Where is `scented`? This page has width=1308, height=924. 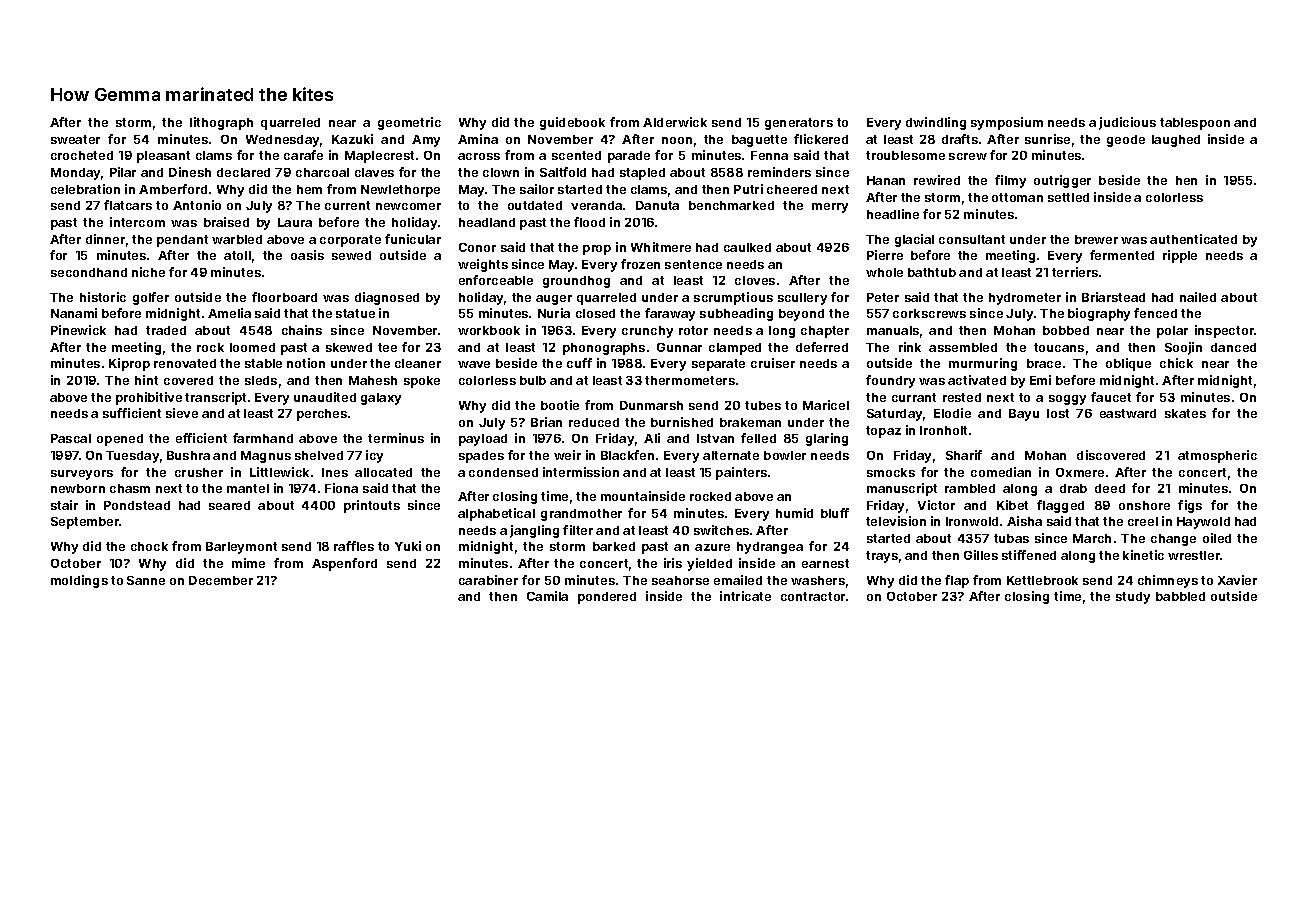 scented is located at coordinates (576, 155).
